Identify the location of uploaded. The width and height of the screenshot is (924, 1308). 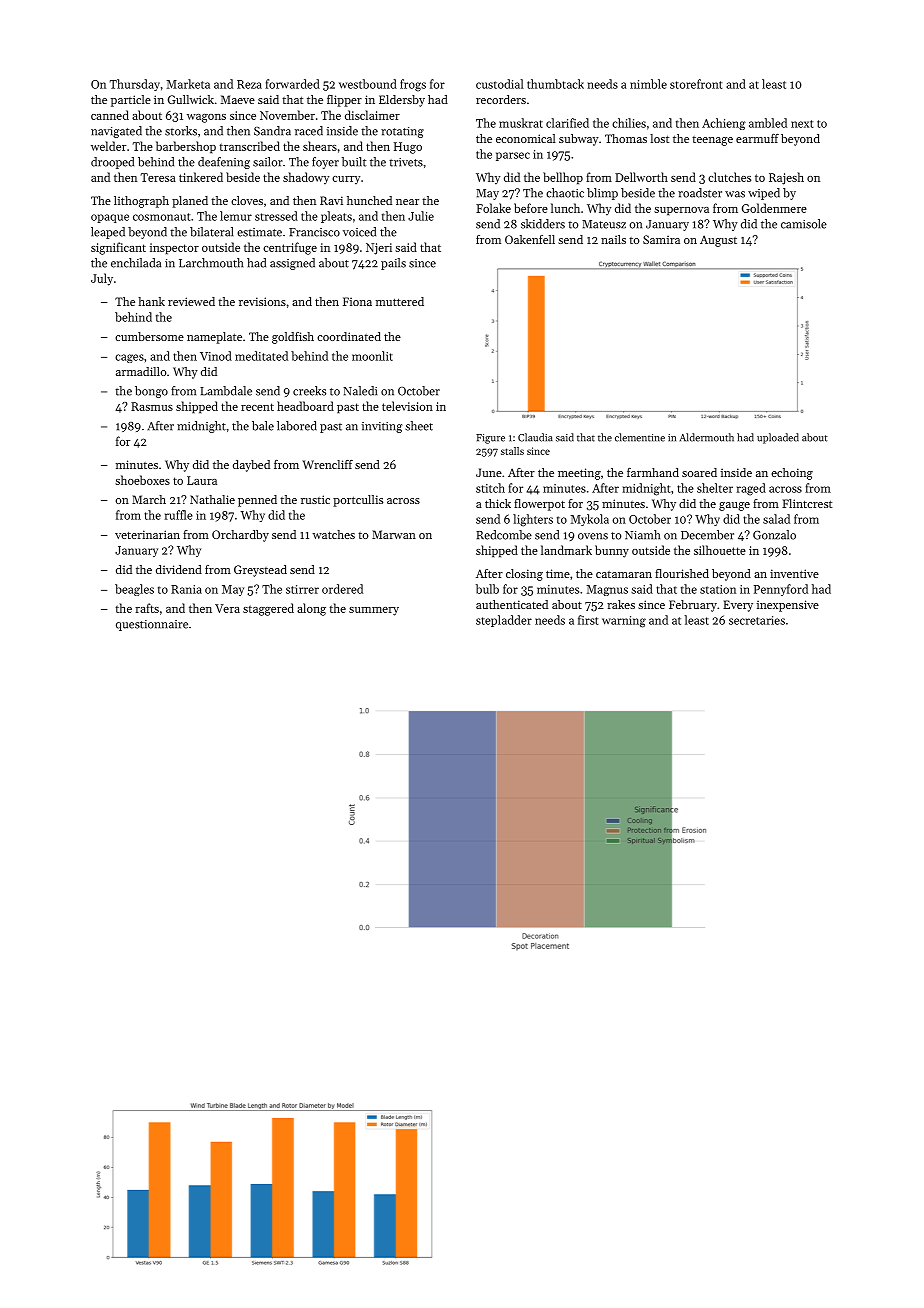
(778, 438).
